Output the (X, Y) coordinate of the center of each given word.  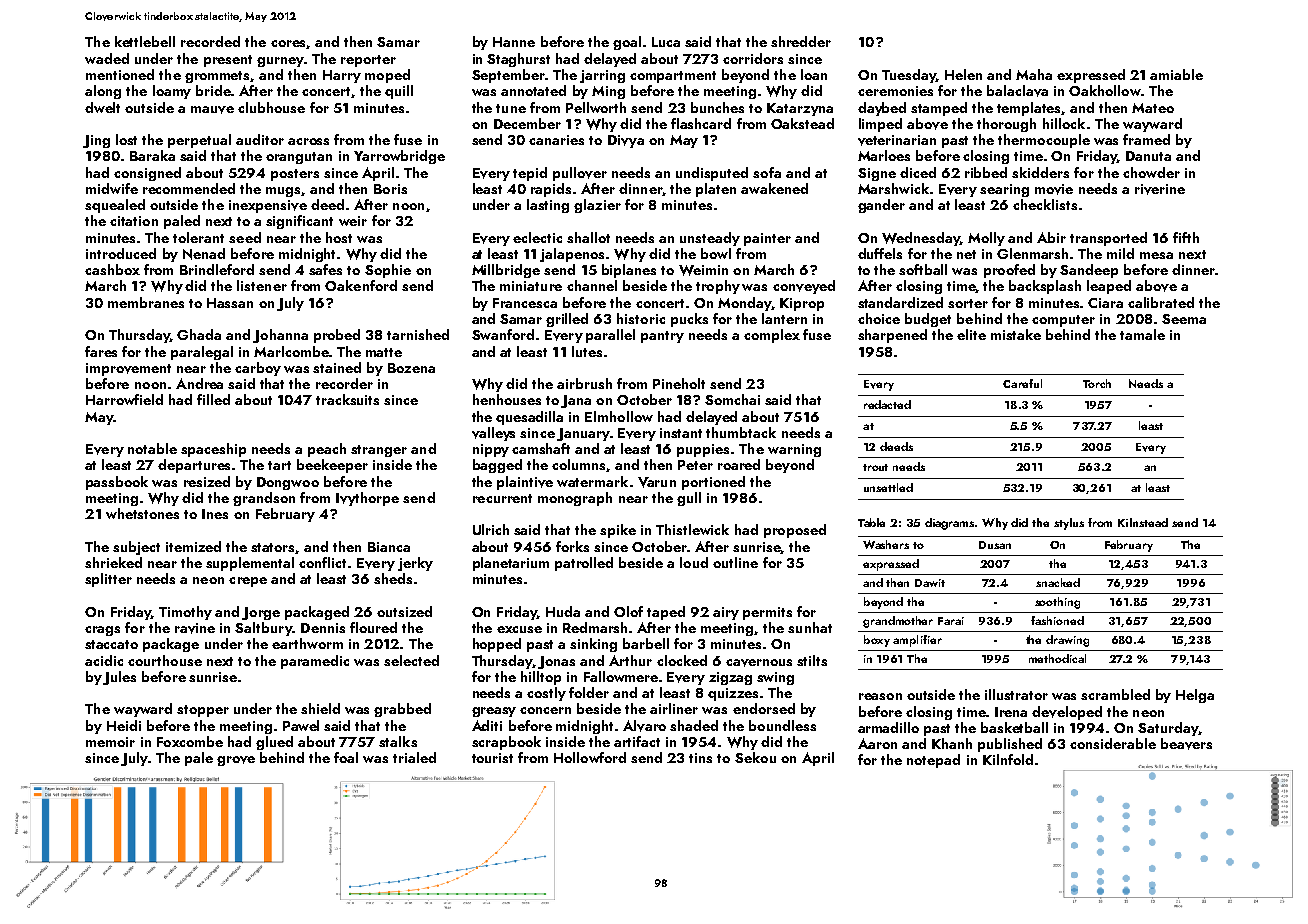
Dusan (995, 545)
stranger (379, 451)
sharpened (892, 336)
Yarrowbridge (399, 157)
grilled (567, 320)
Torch (1097, 383)
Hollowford (590, 757)
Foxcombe (190, 741)
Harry (342, 76)
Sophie (388, 271)
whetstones (142, 513)
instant (681, 433)
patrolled (584, 564)
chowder (1151, 172)
